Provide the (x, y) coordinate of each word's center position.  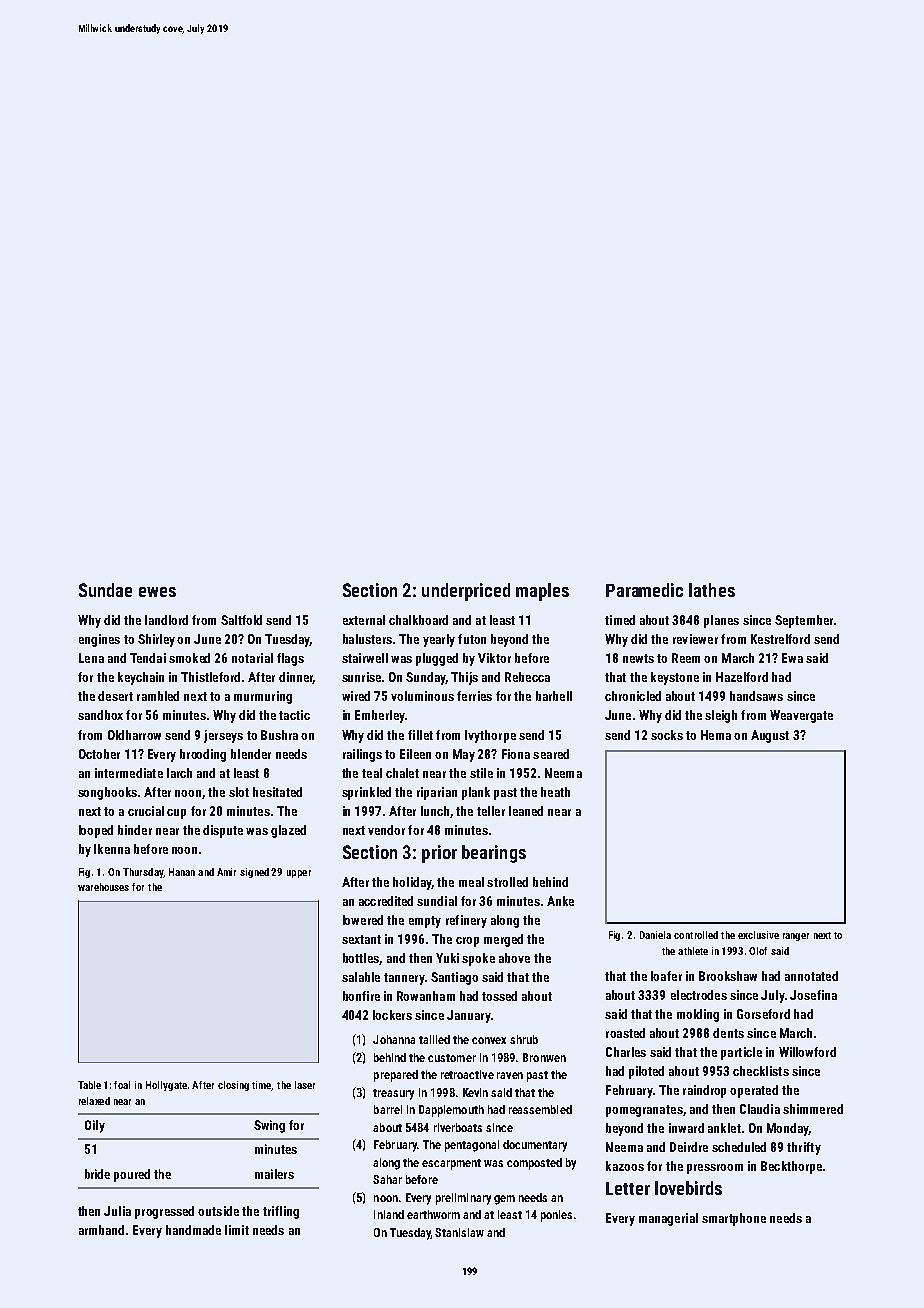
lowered (363, 920)
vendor (386, 830)
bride (97, 1174)
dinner (296, 678)
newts (638, 658)
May (464, 755)
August (770, 736)
